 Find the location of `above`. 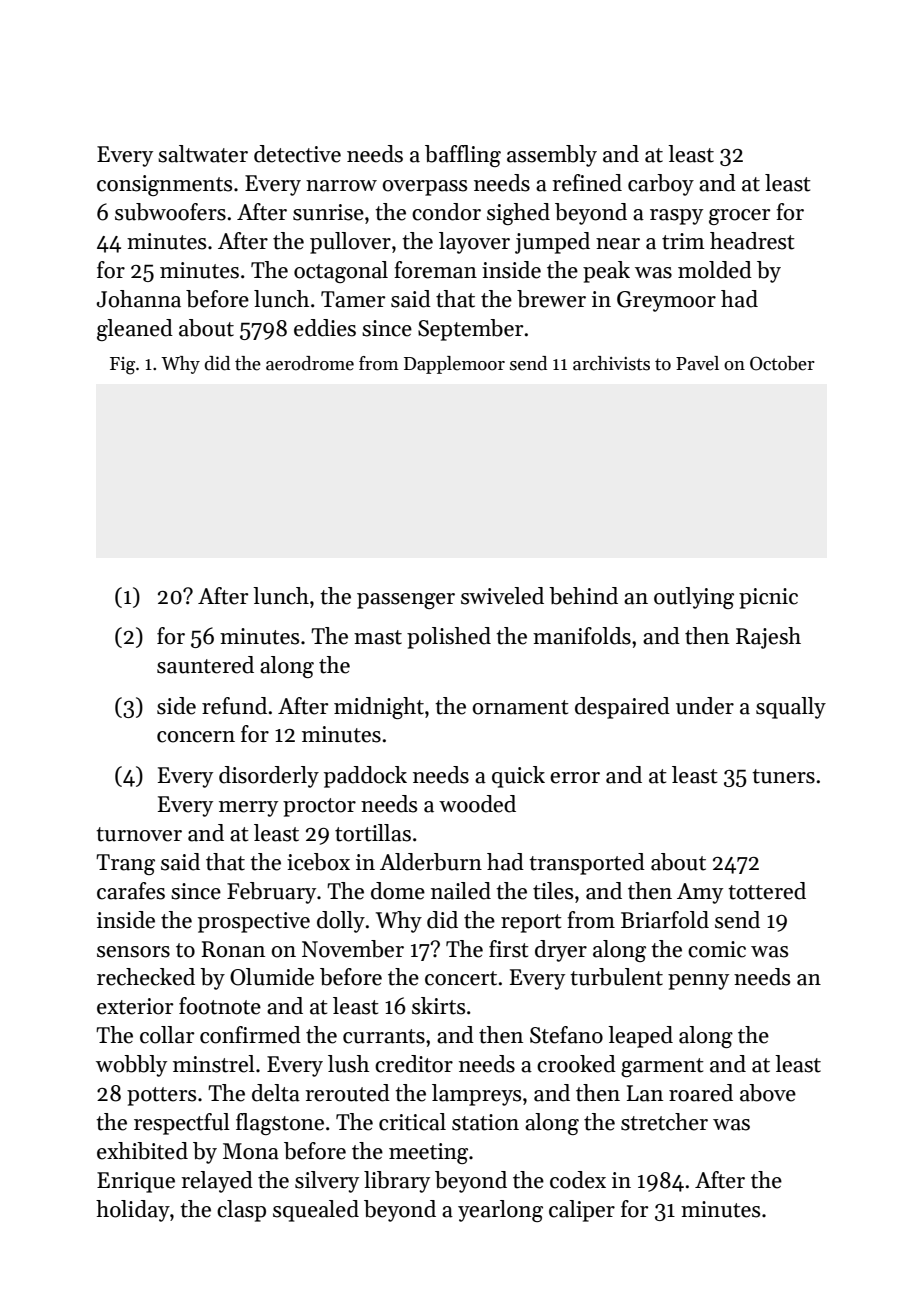

above is located at coordinates (768, 1093).
